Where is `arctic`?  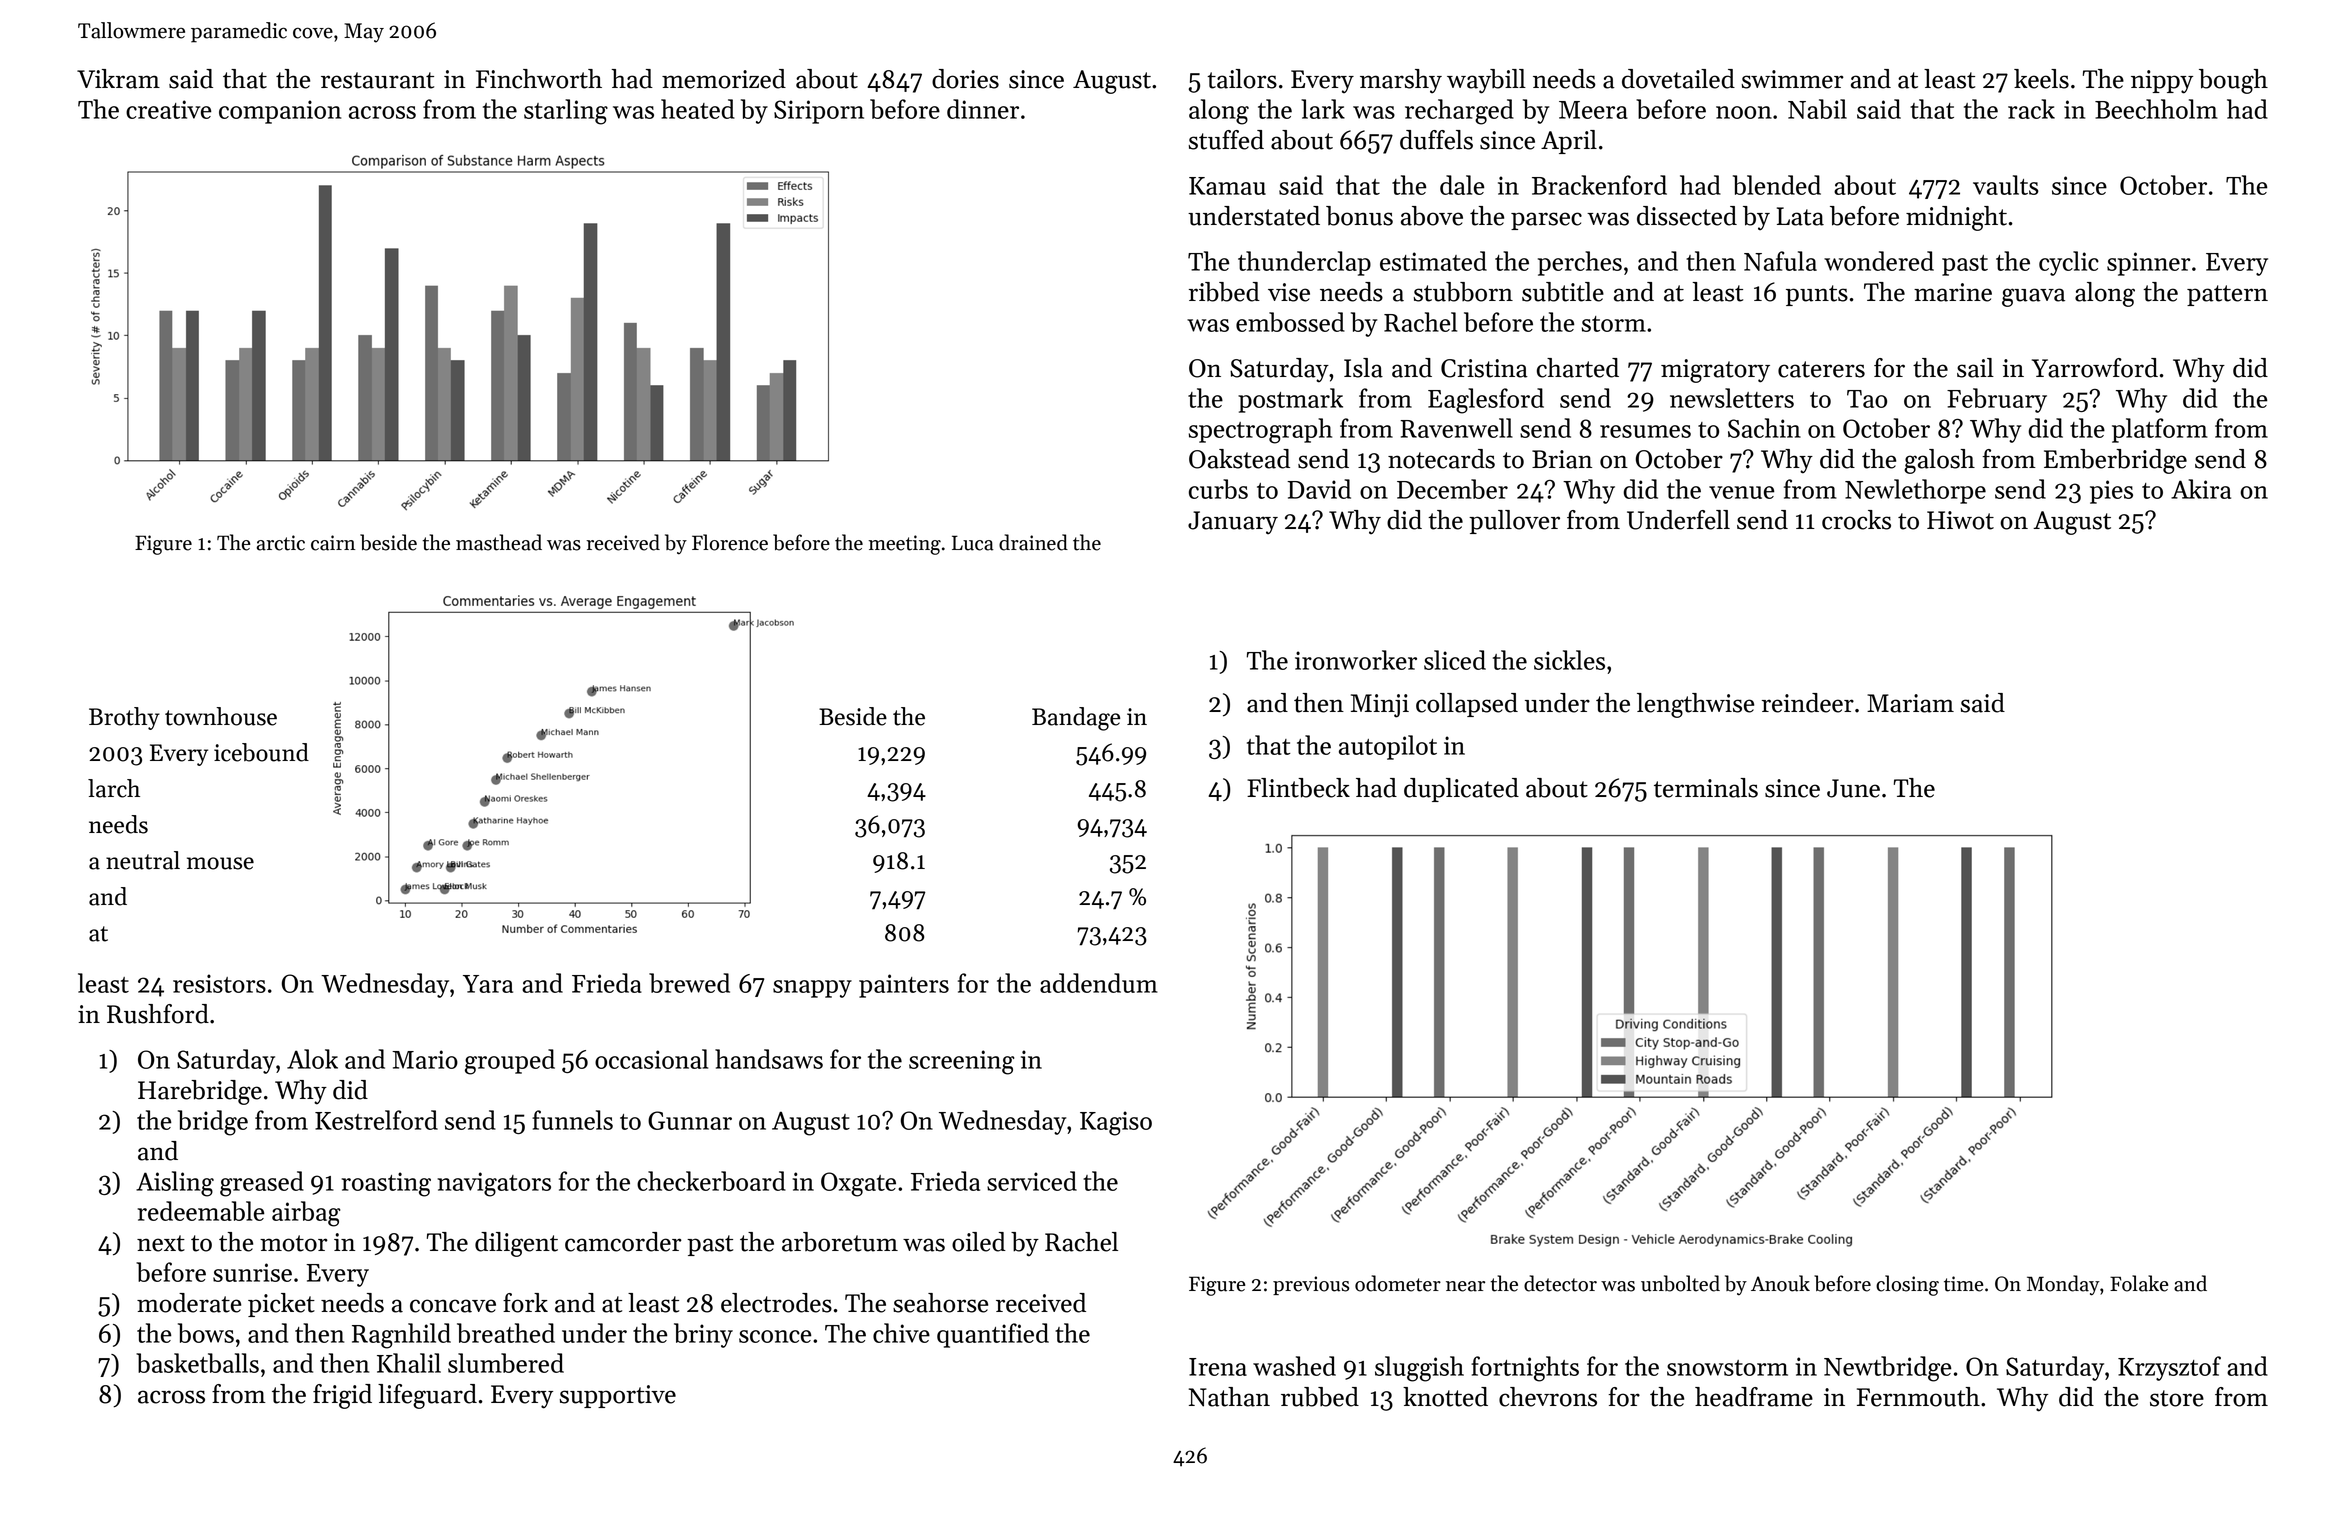 arctic is located at coordinates (281, 543).
